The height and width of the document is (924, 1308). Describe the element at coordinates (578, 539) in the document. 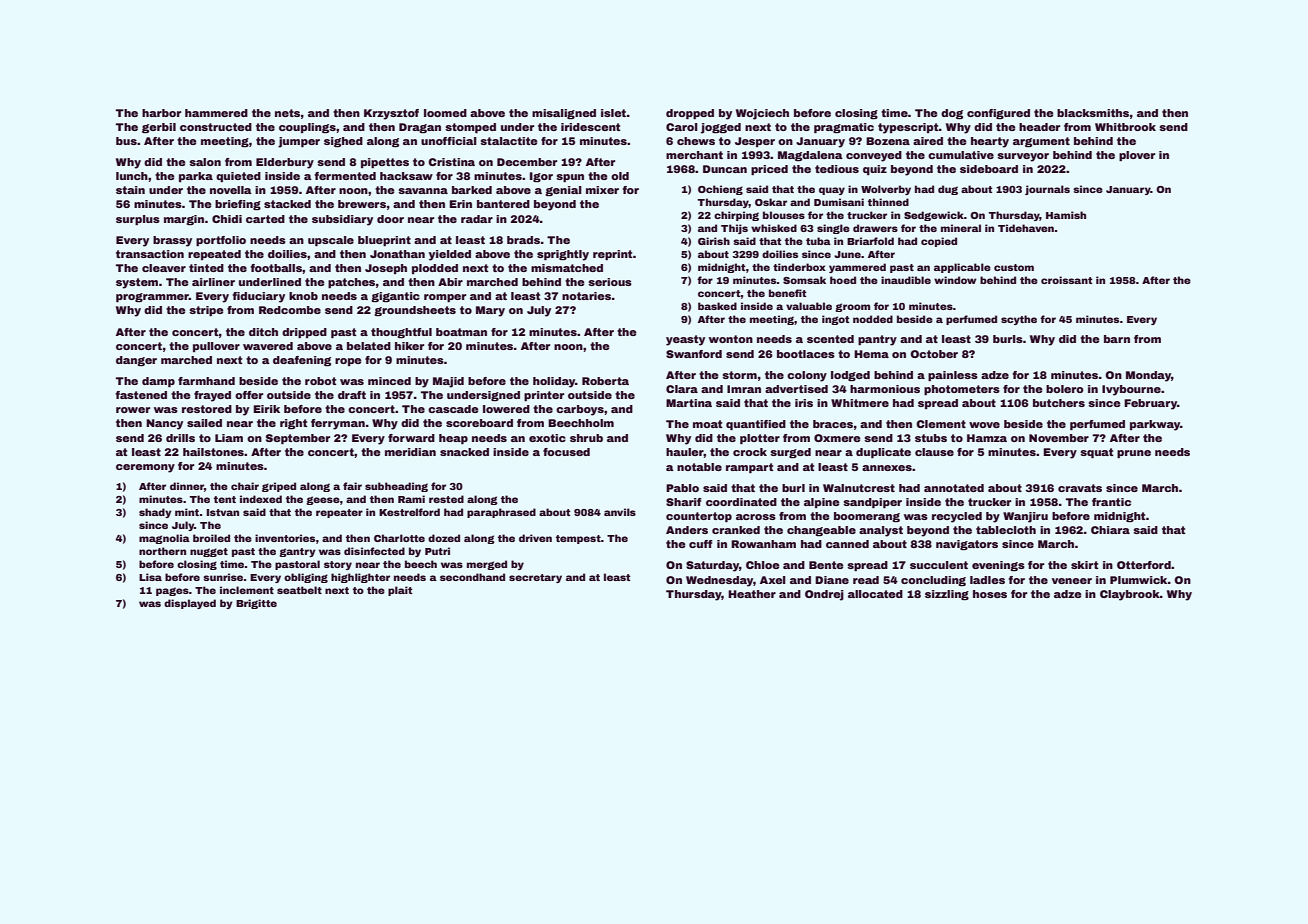

I see `tempest` at that location.
